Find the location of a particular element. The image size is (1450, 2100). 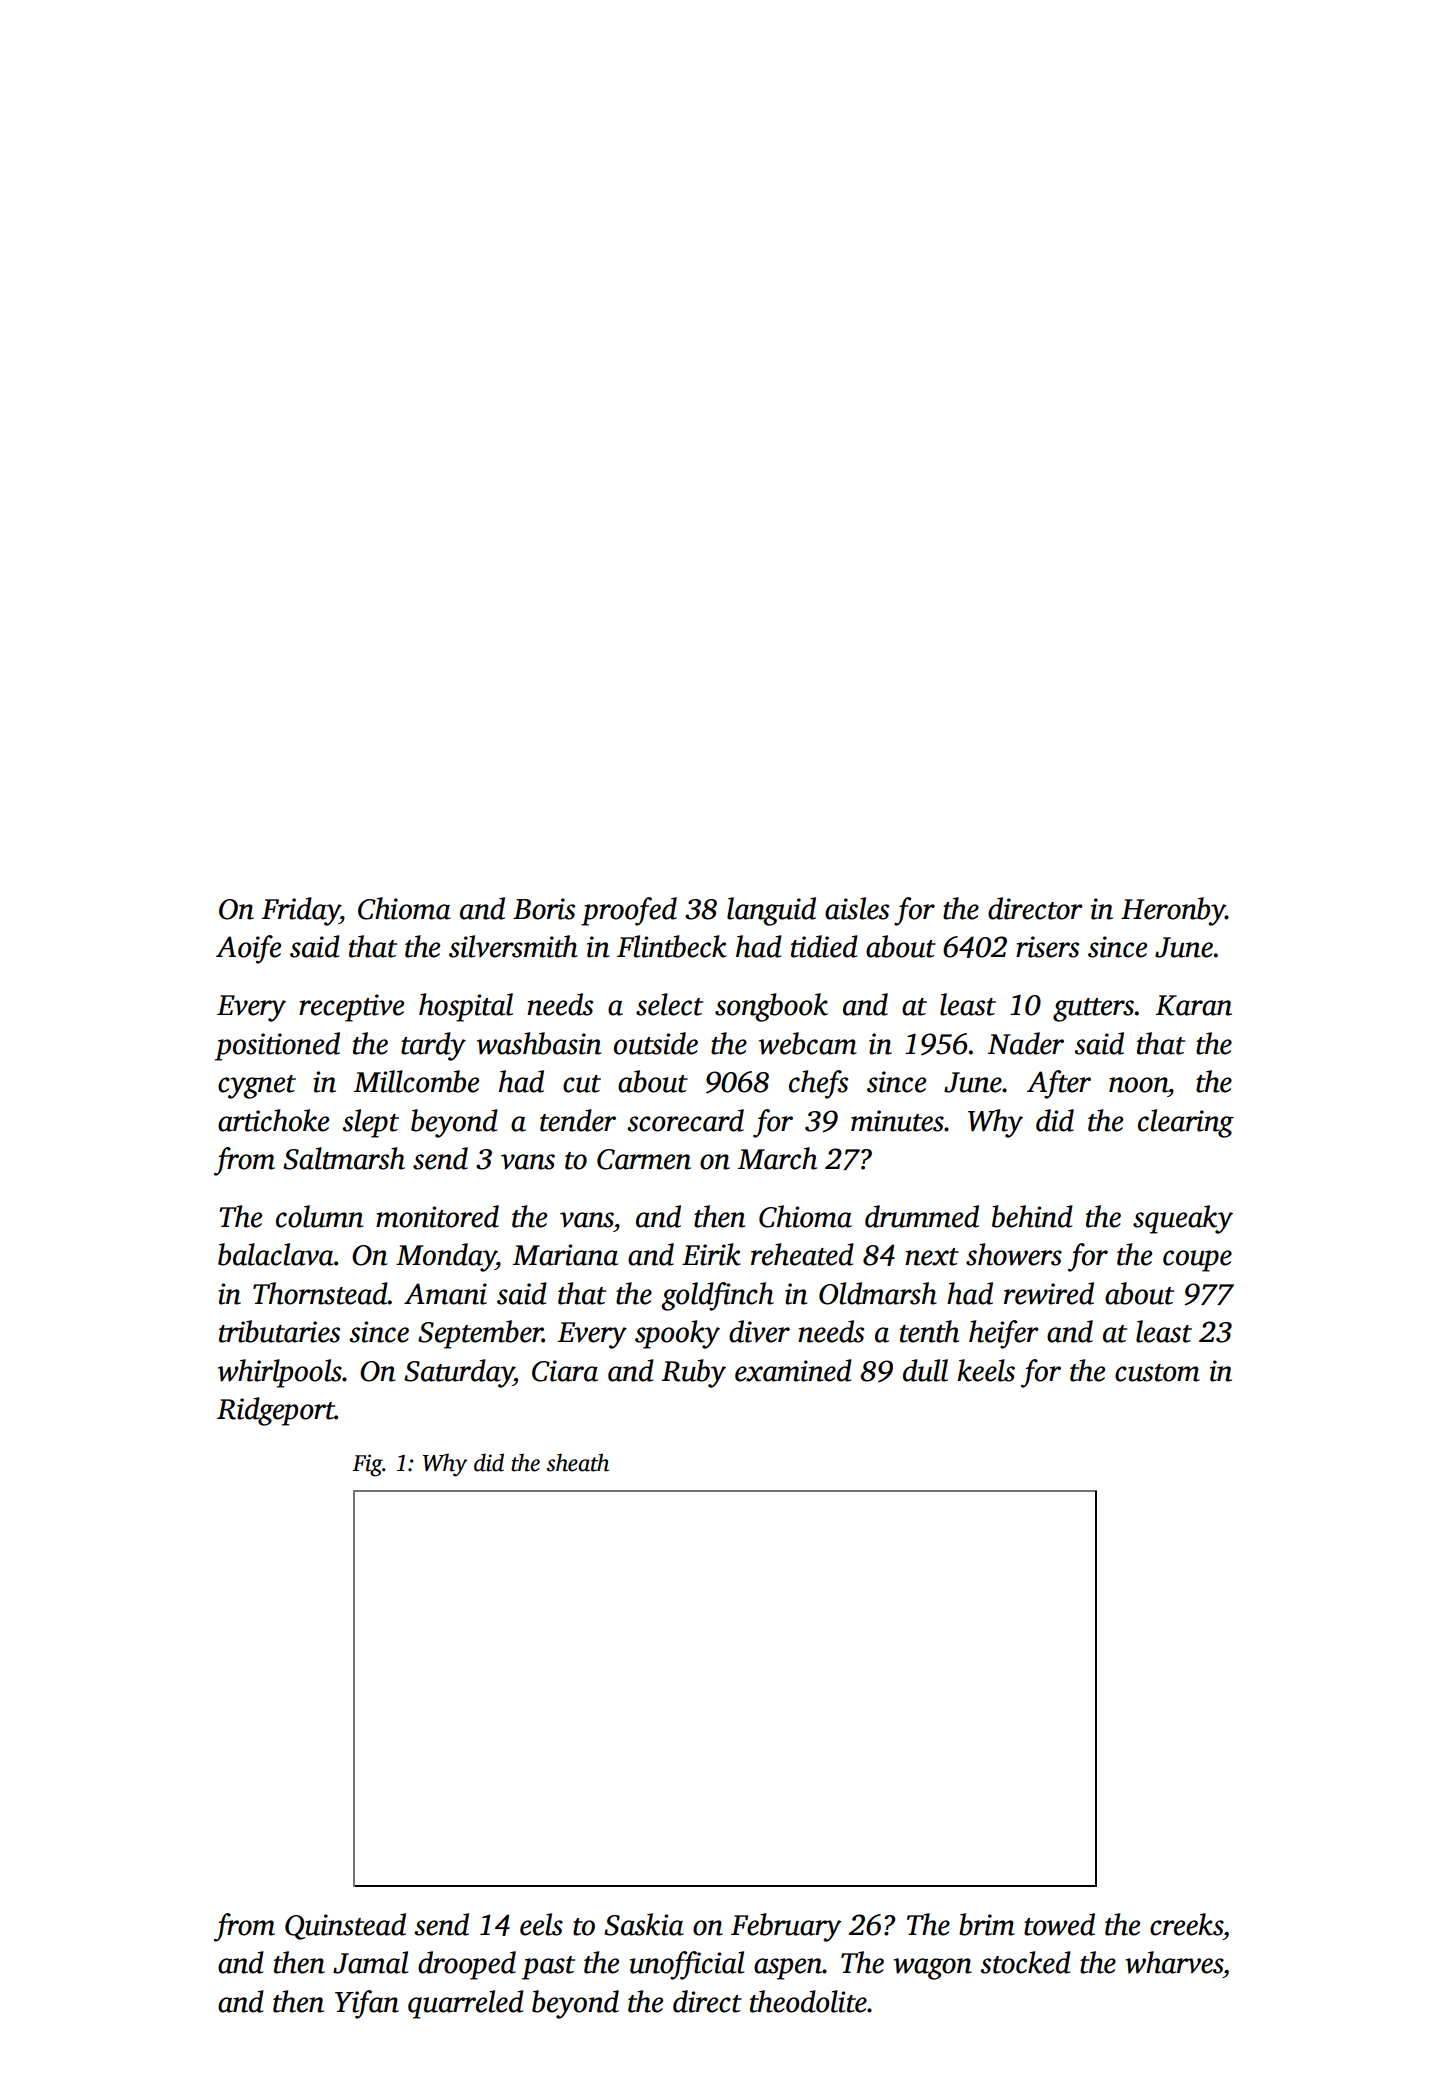

tributaries is located at coordinates (279, 1331).
